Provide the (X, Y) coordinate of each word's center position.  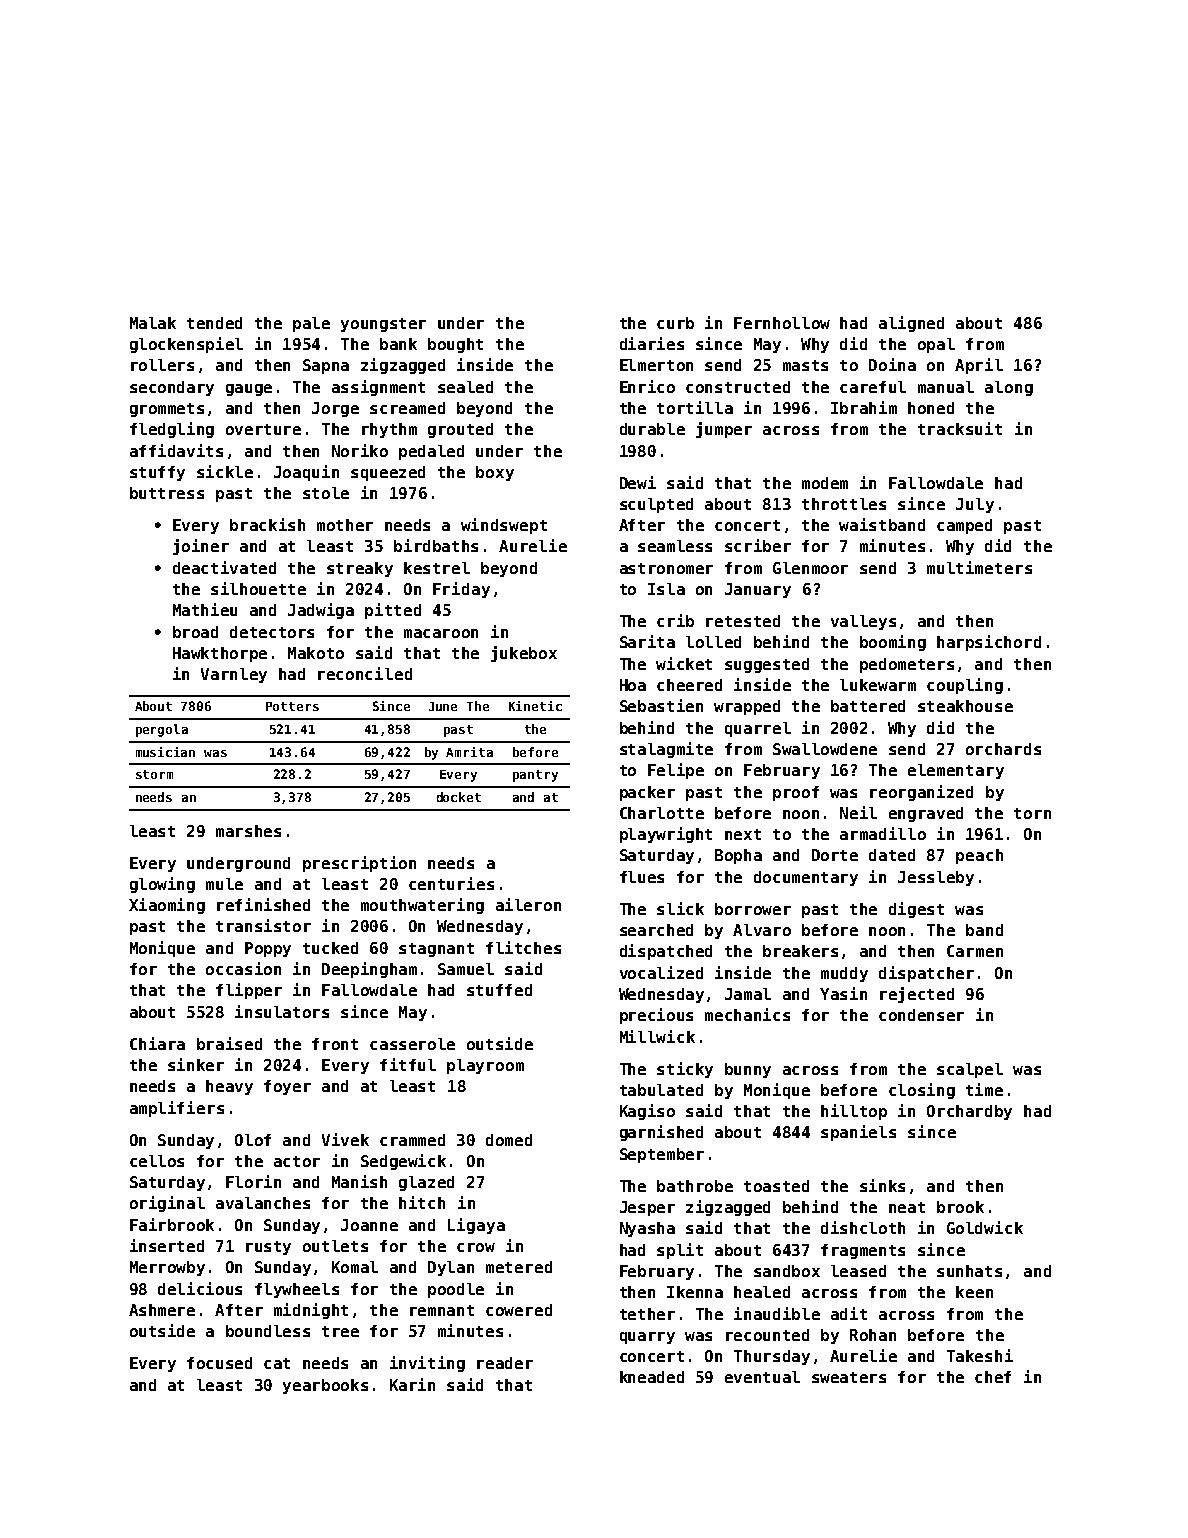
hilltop (854, 1112)
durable (652, 429)
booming (893, 643)
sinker (196, 1064)
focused (219, 1363)
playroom (485, 1066)
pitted (393, 611)
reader (505, 1363)
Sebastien (661, 705)
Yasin (843, 993)
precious (656, 1016)
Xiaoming (167, 906)
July (975, 505)
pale (311, 324)
